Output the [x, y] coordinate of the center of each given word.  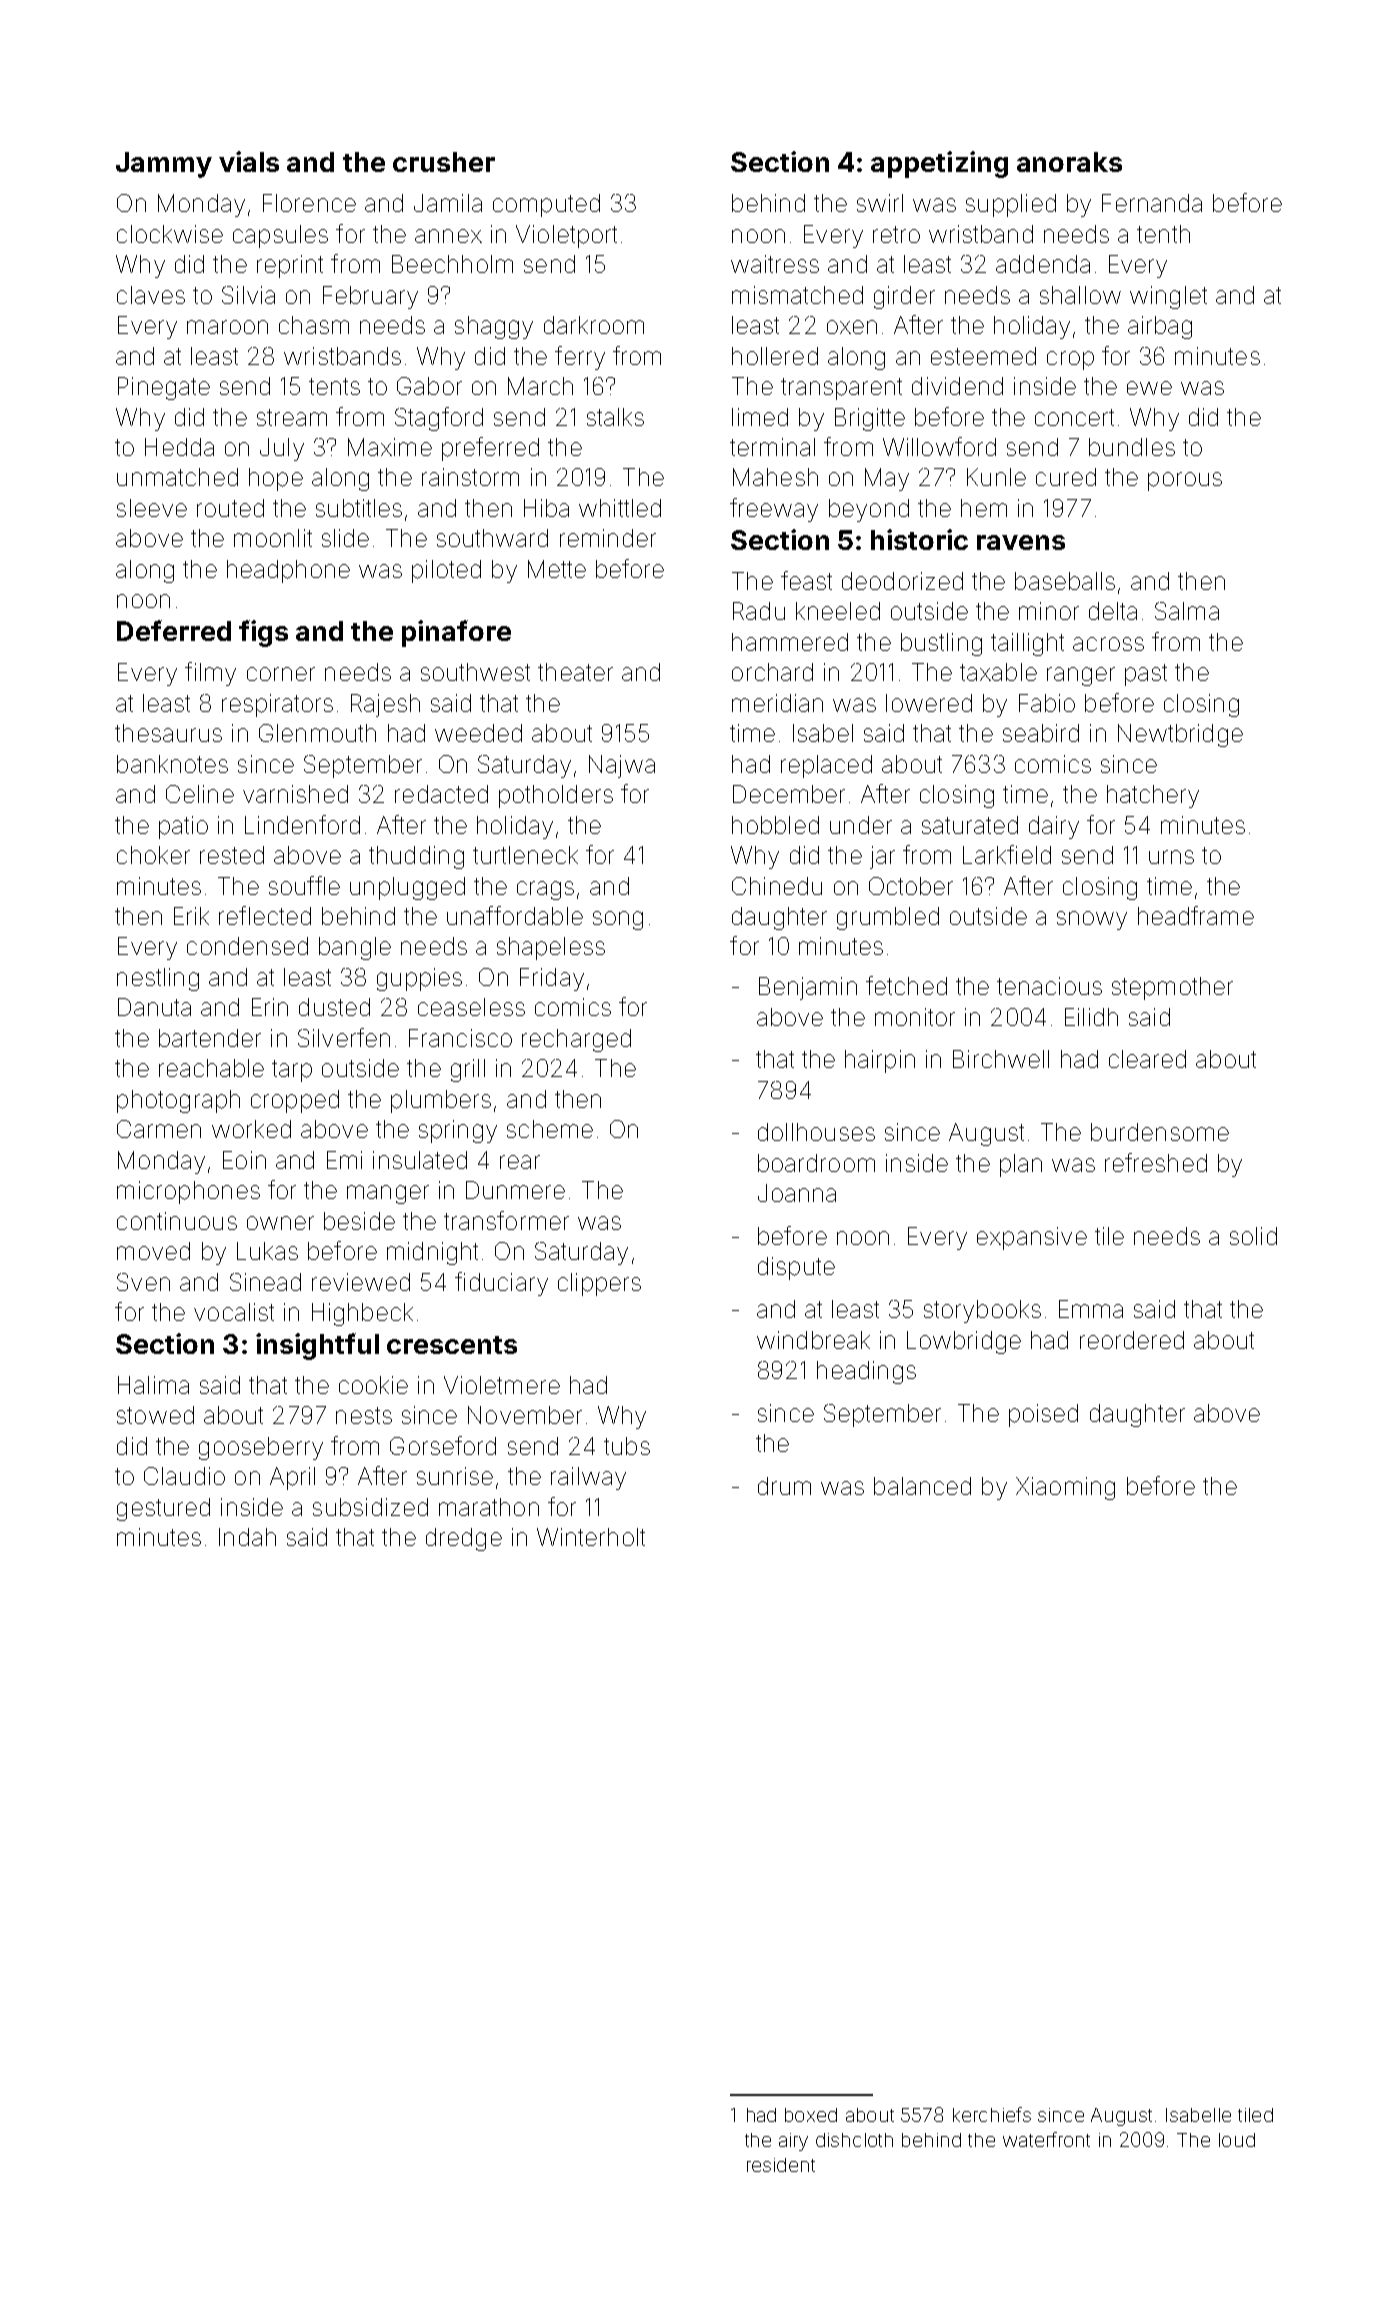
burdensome [1160, 1132]
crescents [452, 1345]
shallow [1080, 295]
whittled [620, 508]
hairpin [880, 1061]
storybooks [982, 1311]
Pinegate [164, 388]
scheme [550, 1129]
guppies [419, 979]
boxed [811, 2115]
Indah [247, 1537]
